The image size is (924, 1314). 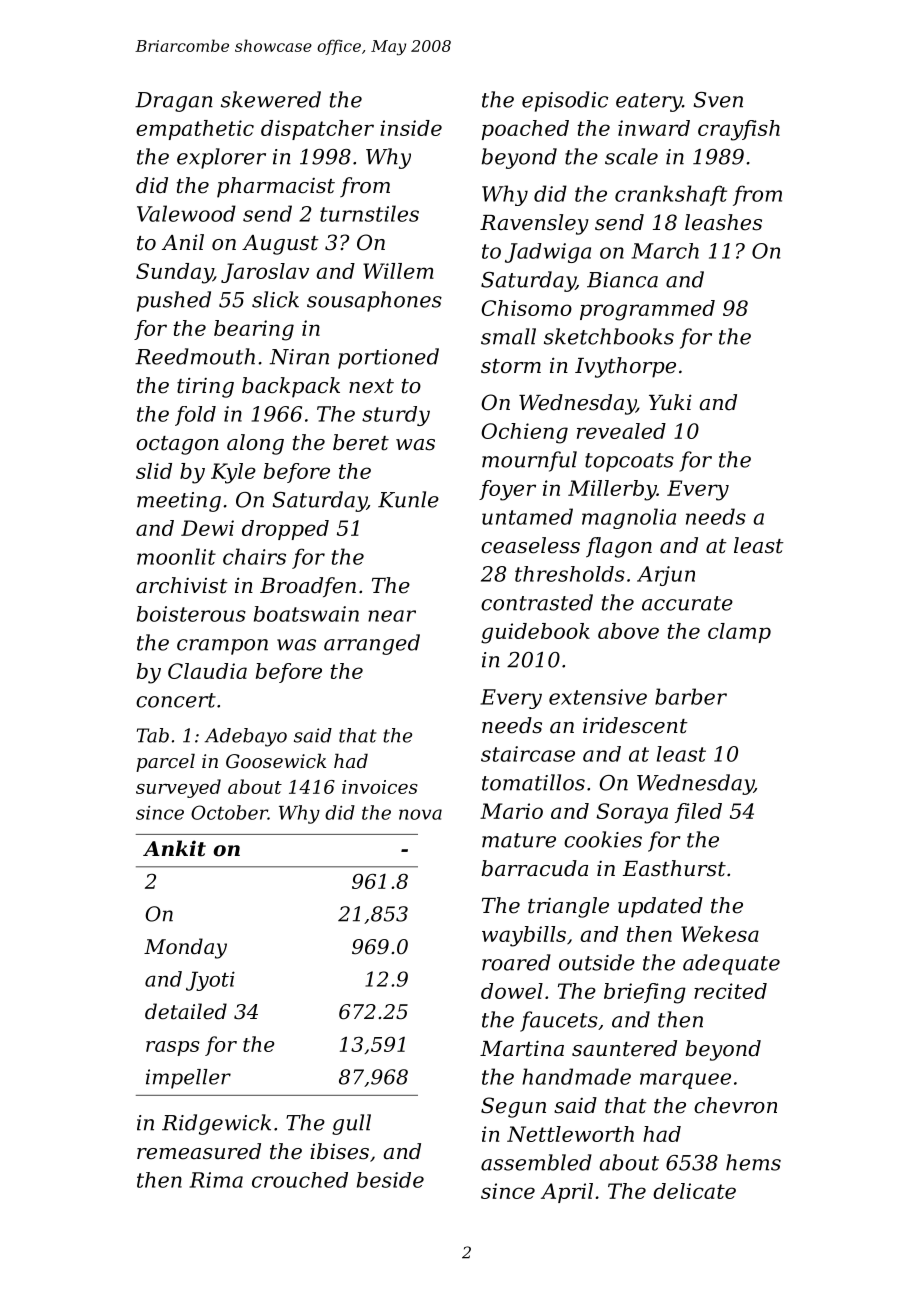 I want to click on delicate, so click(x=694, y=1191).
